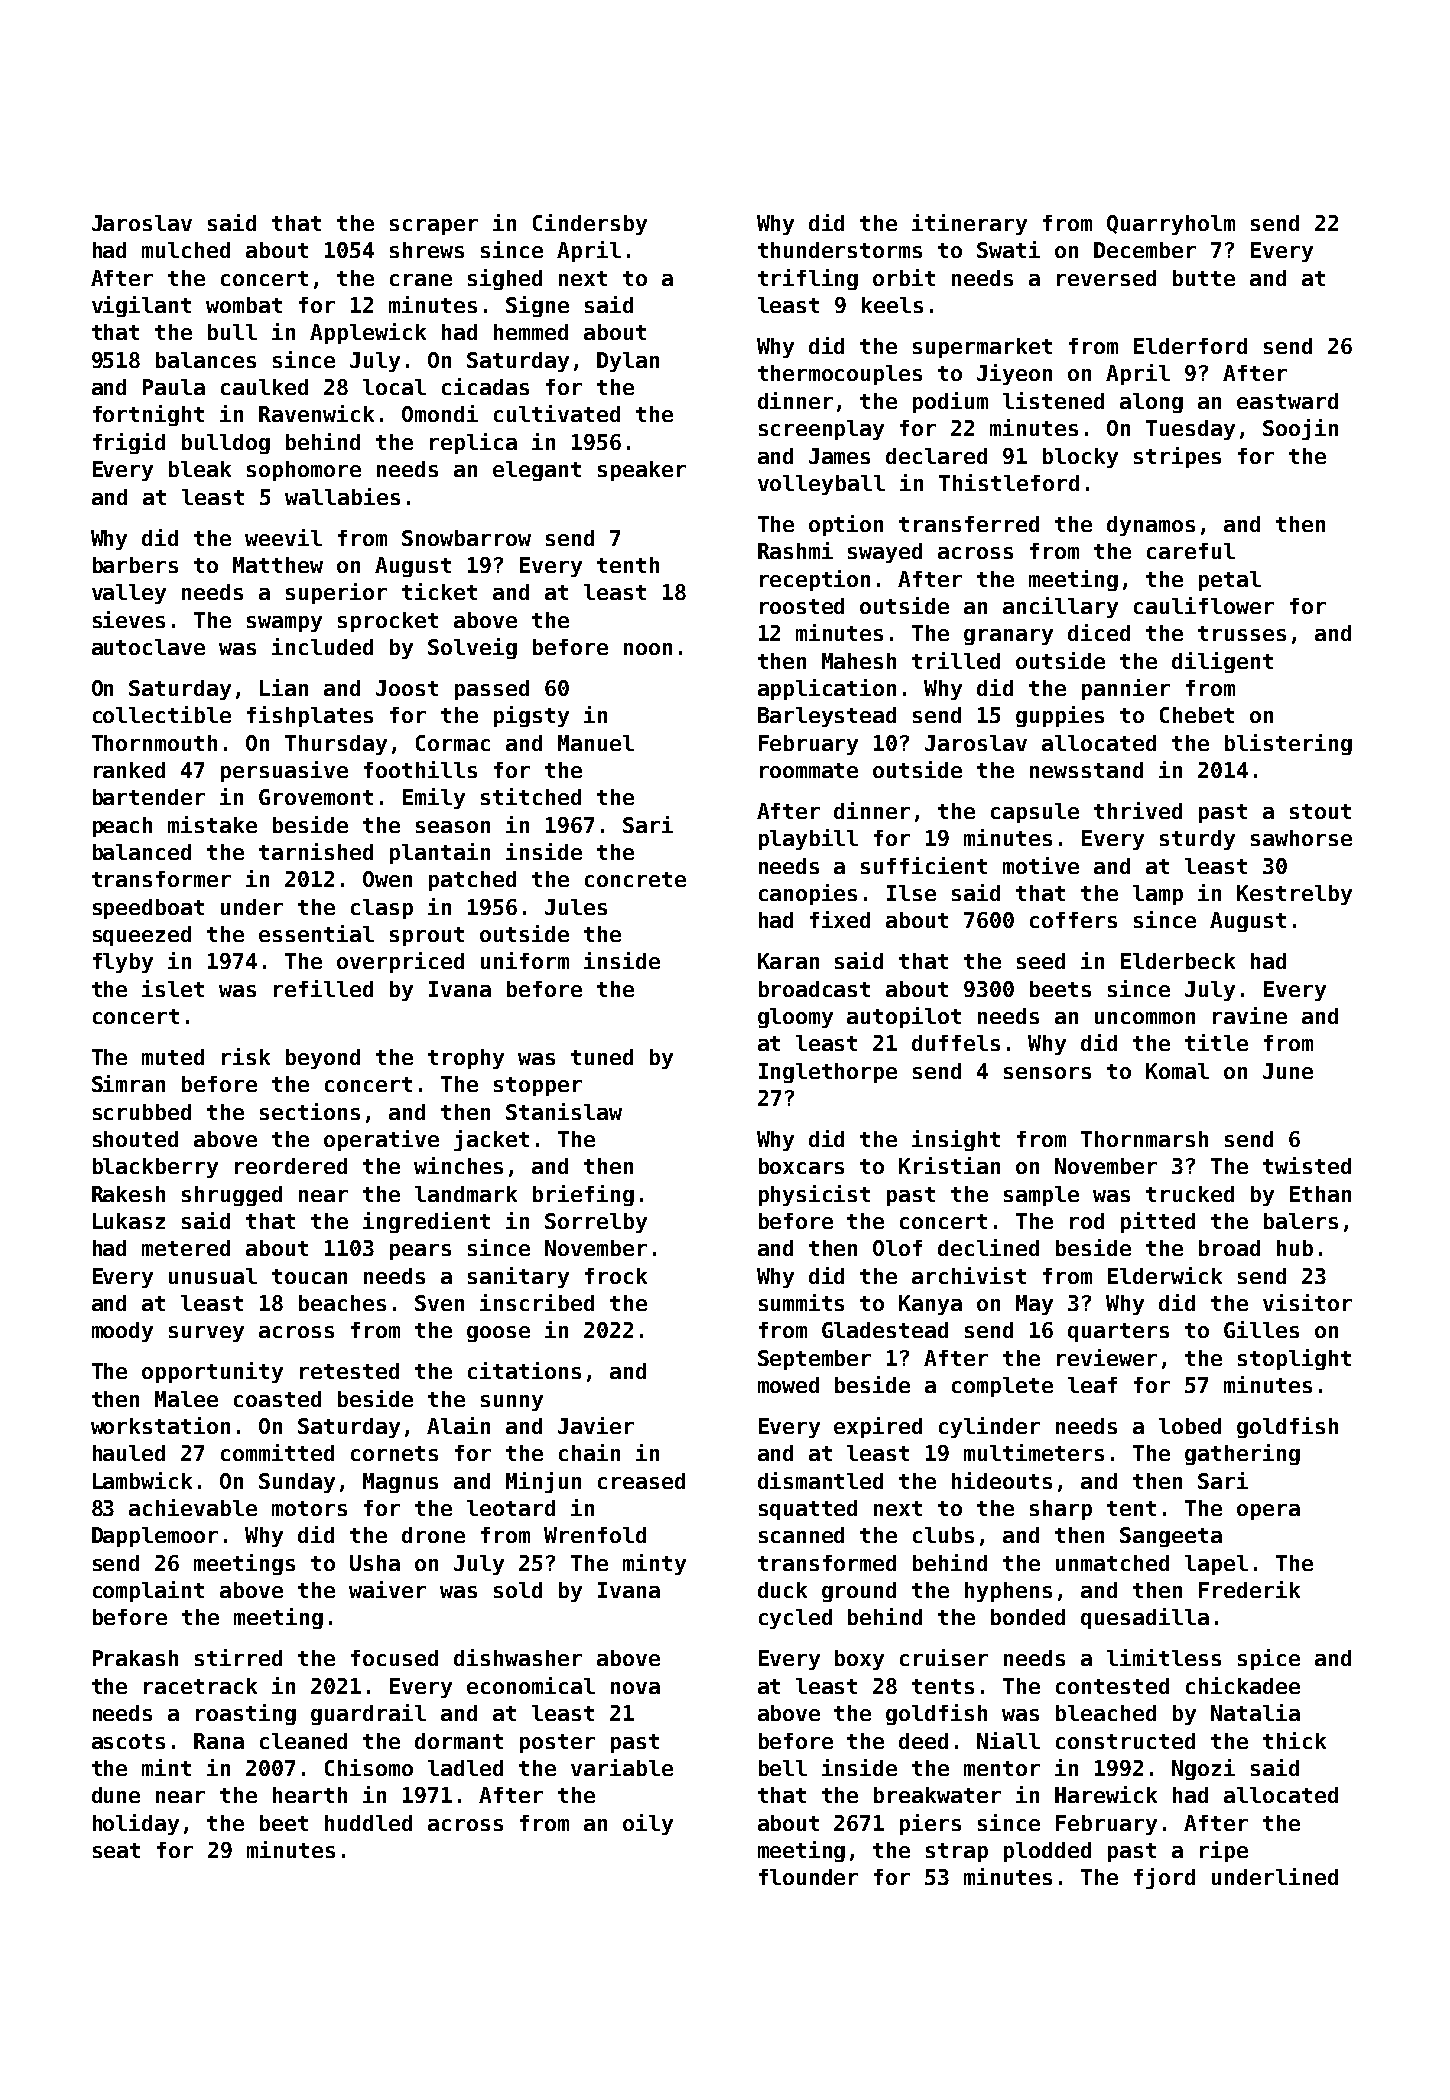  I want to click on Quarryholm, so click(1171, 225).
